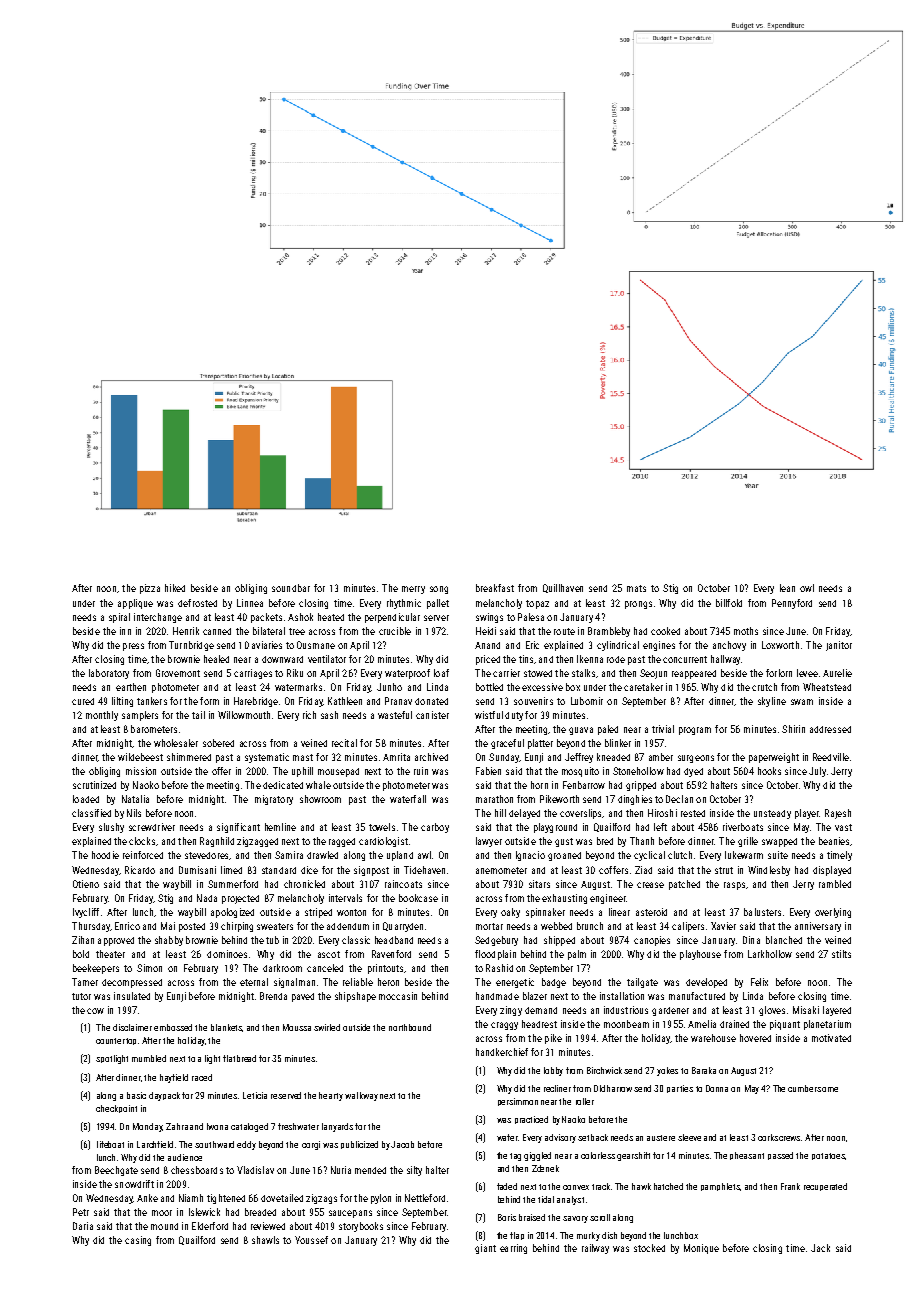 The height and width of the document is (1308, 924). Describe the element at coordinates (94, 785) in the document. I see `scrutinized` at that location.
